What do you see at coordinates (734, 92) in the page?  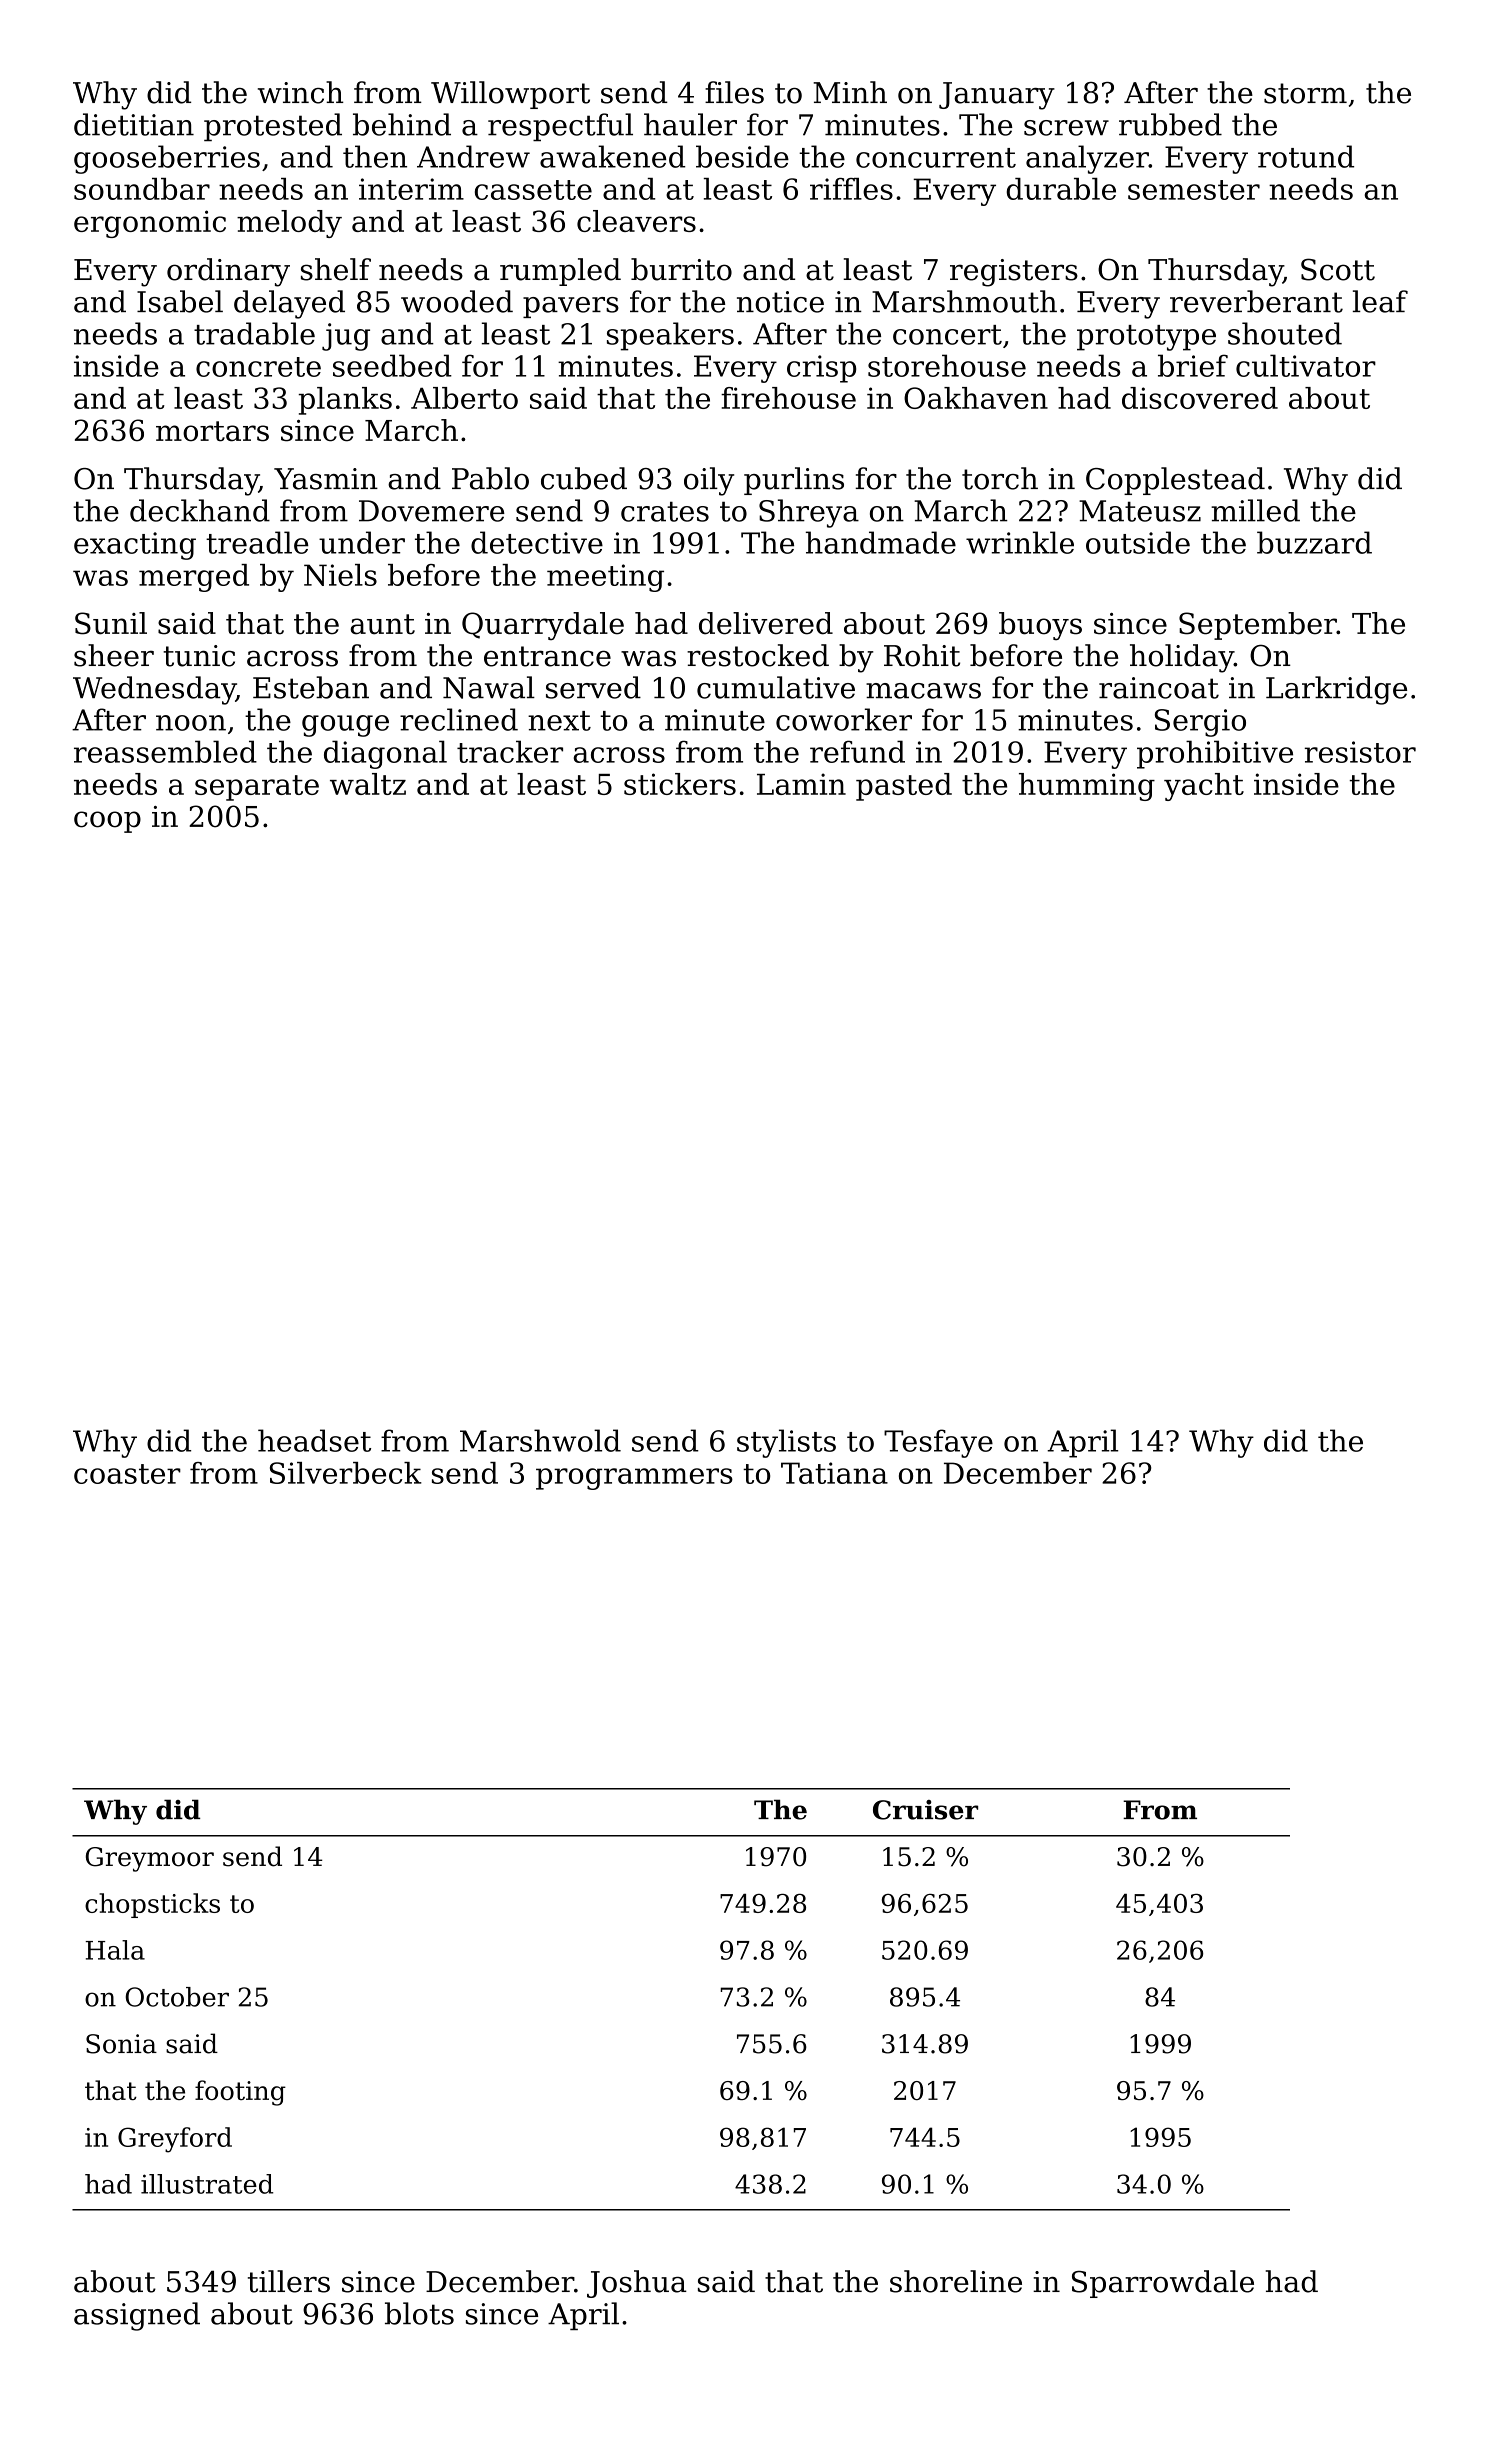 I see `files` at bounding box center [734, 92].
